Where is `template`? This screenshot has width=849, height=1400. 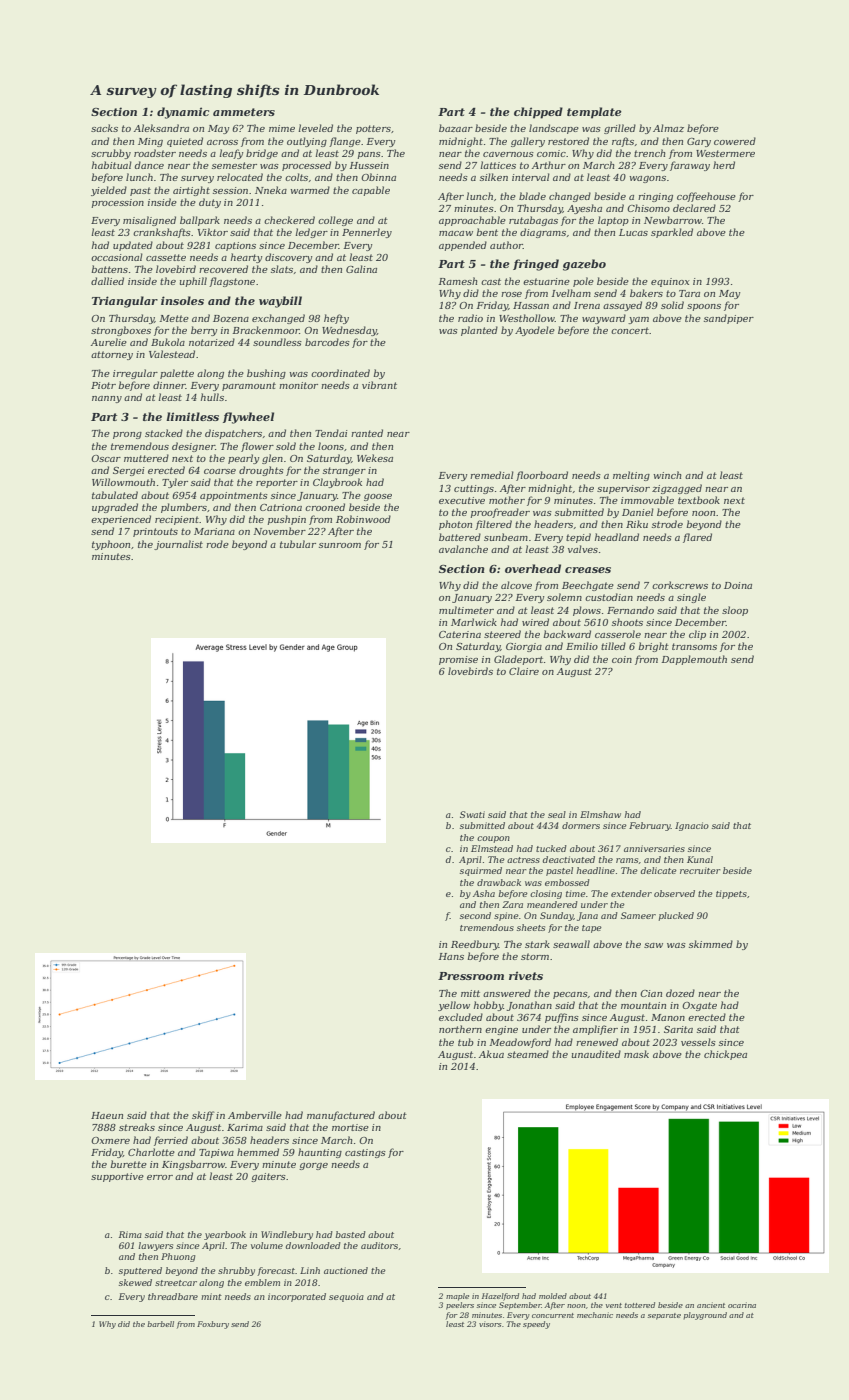 template is located at coordinates (594, 113).
